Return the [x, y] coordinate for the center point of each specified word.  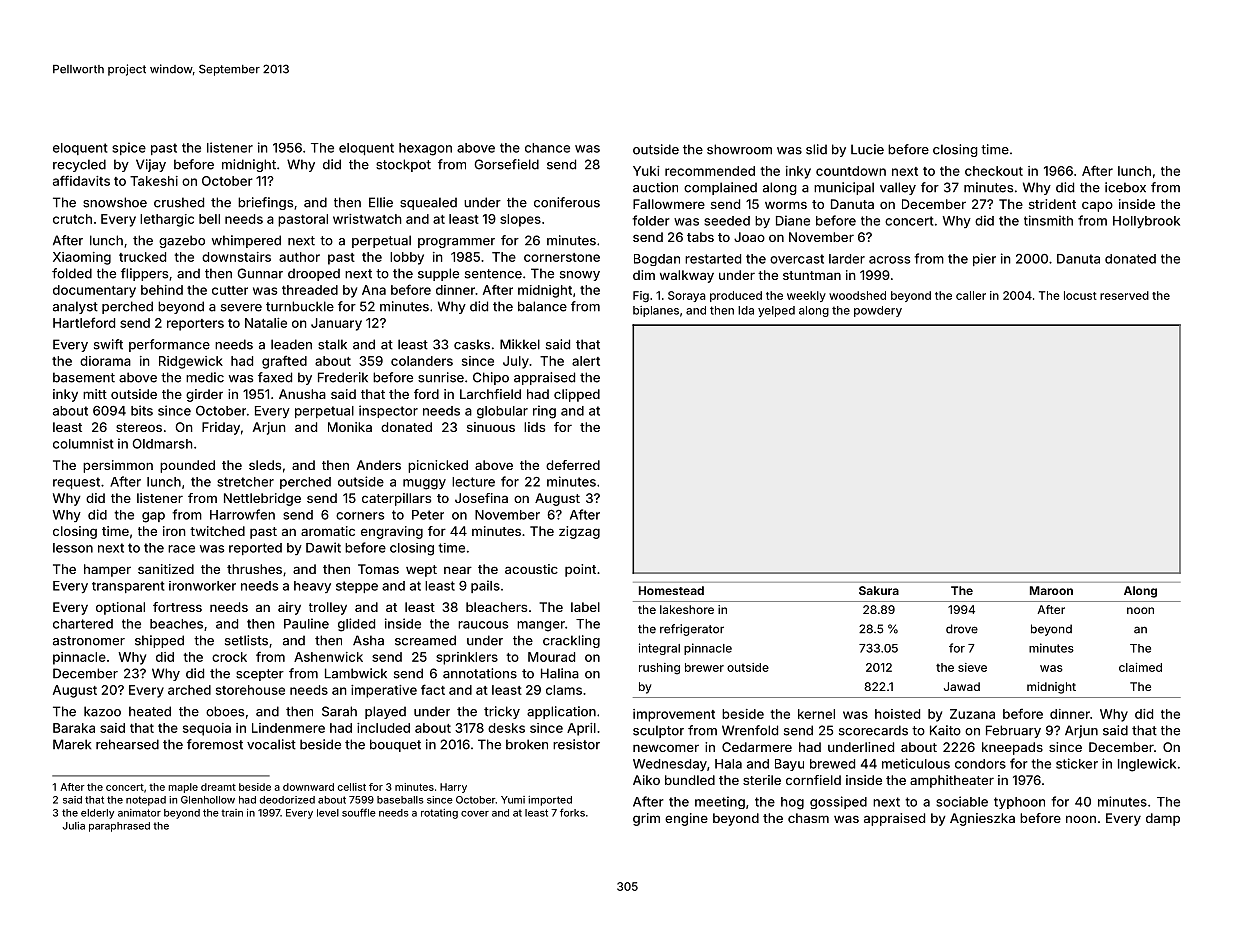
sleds [265, 465]
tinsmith [1048, 220]
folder [651, 220]
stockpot [403, 165]
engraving [392, 532]
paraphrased [119, 827]
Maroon [1051, 590]
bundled [690, 780]
